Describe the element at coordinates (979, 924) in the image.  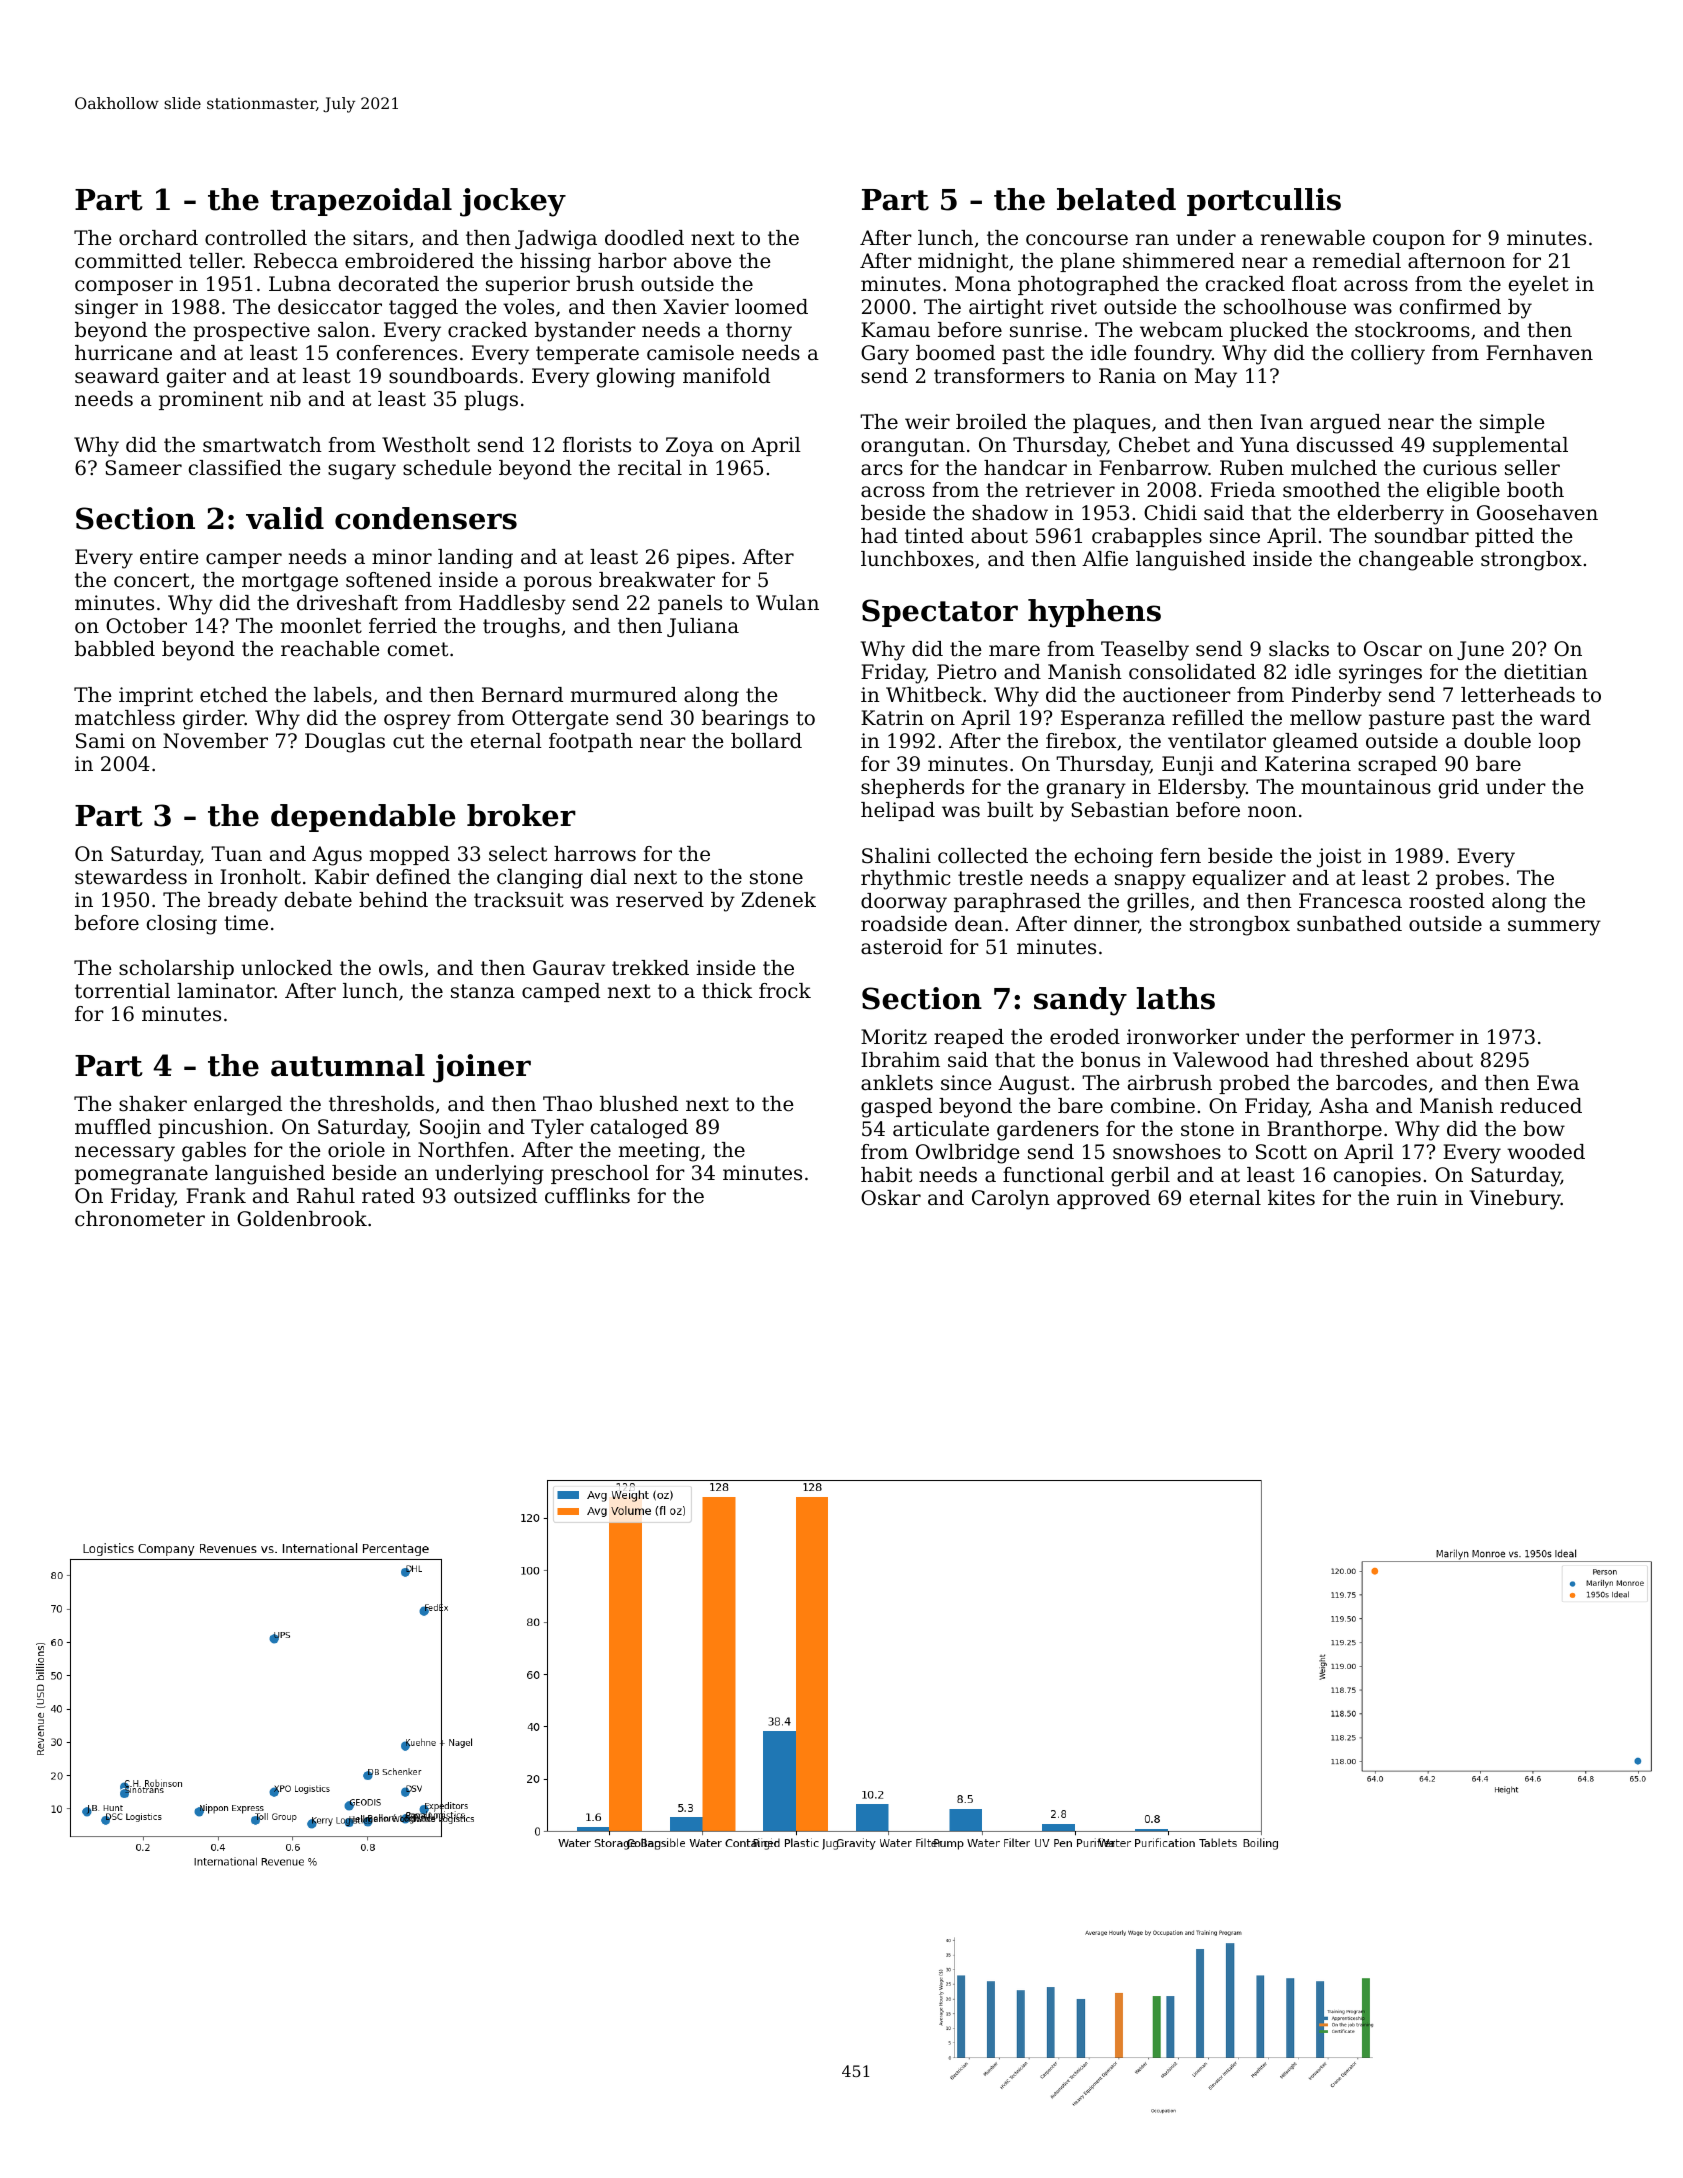
I see `dean` at that location.
